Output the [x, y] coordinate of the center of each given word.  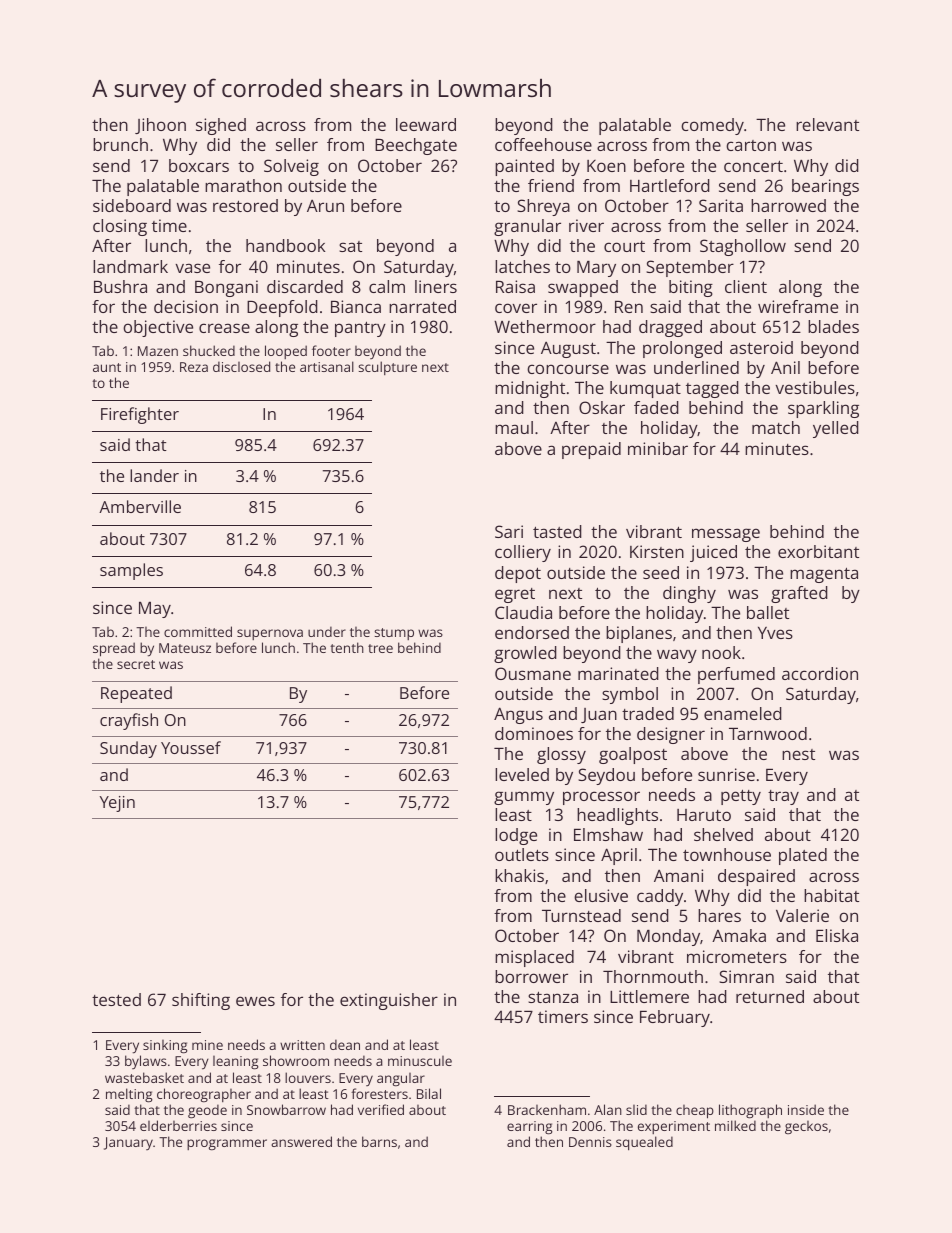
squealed [644, 1143]
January [128, 1143]
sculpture [387, 368]
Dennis [590, 1142]
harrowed [788, 205]
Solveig [291, 167]
